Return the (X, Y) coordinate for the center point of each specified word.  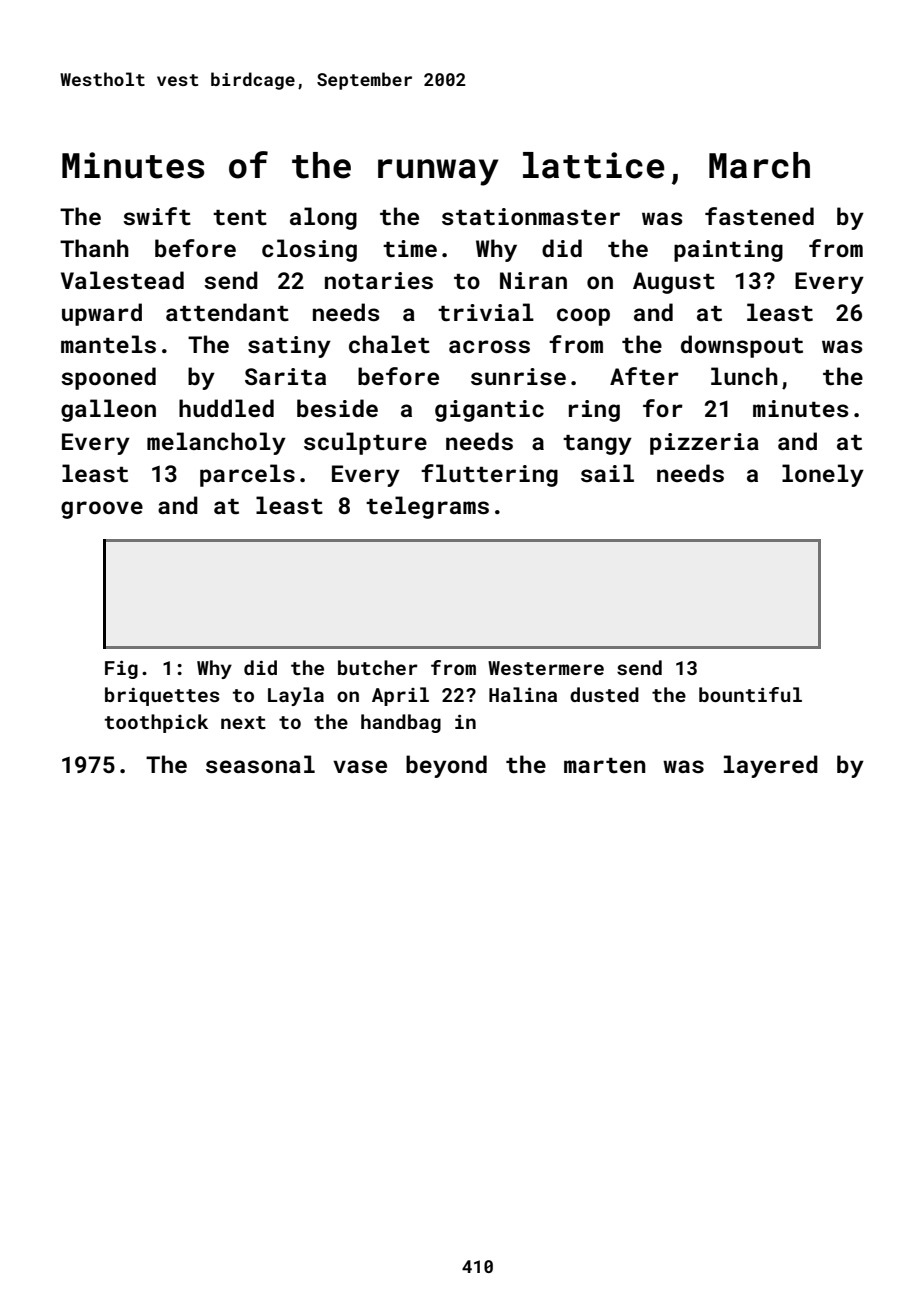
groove (102, 510)
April (400, 696)
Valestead (122, 280)
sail (607, 473)
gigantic (489, 411)
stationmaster (531, 216)
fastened (759, 216)
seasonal (260, 764)
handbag (401, 723)
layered (771, 766)
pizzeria (704, 444)
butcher (378, 667)
